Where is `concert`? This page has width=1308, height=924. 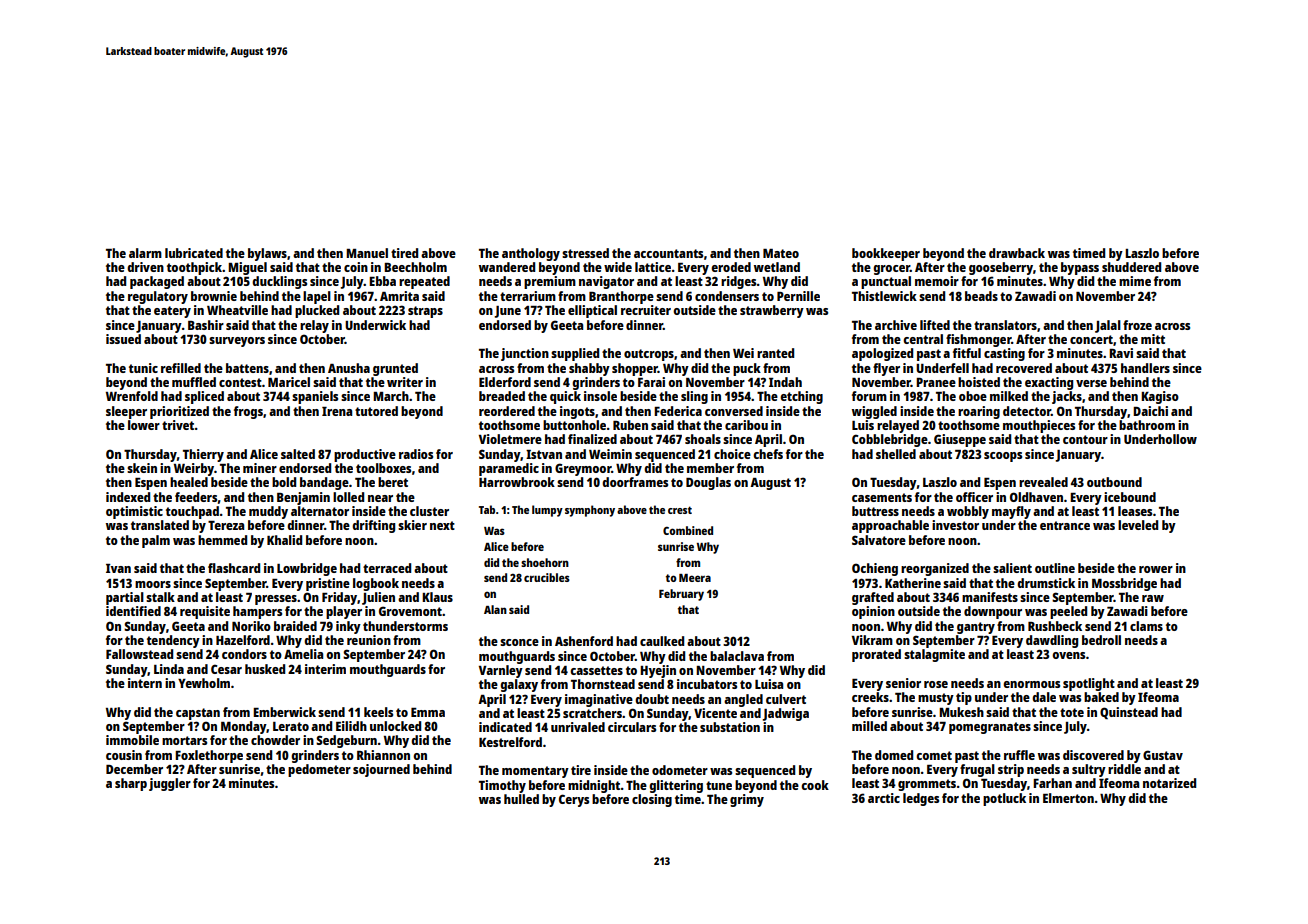 concert is located at coordinates (1091, 339).
